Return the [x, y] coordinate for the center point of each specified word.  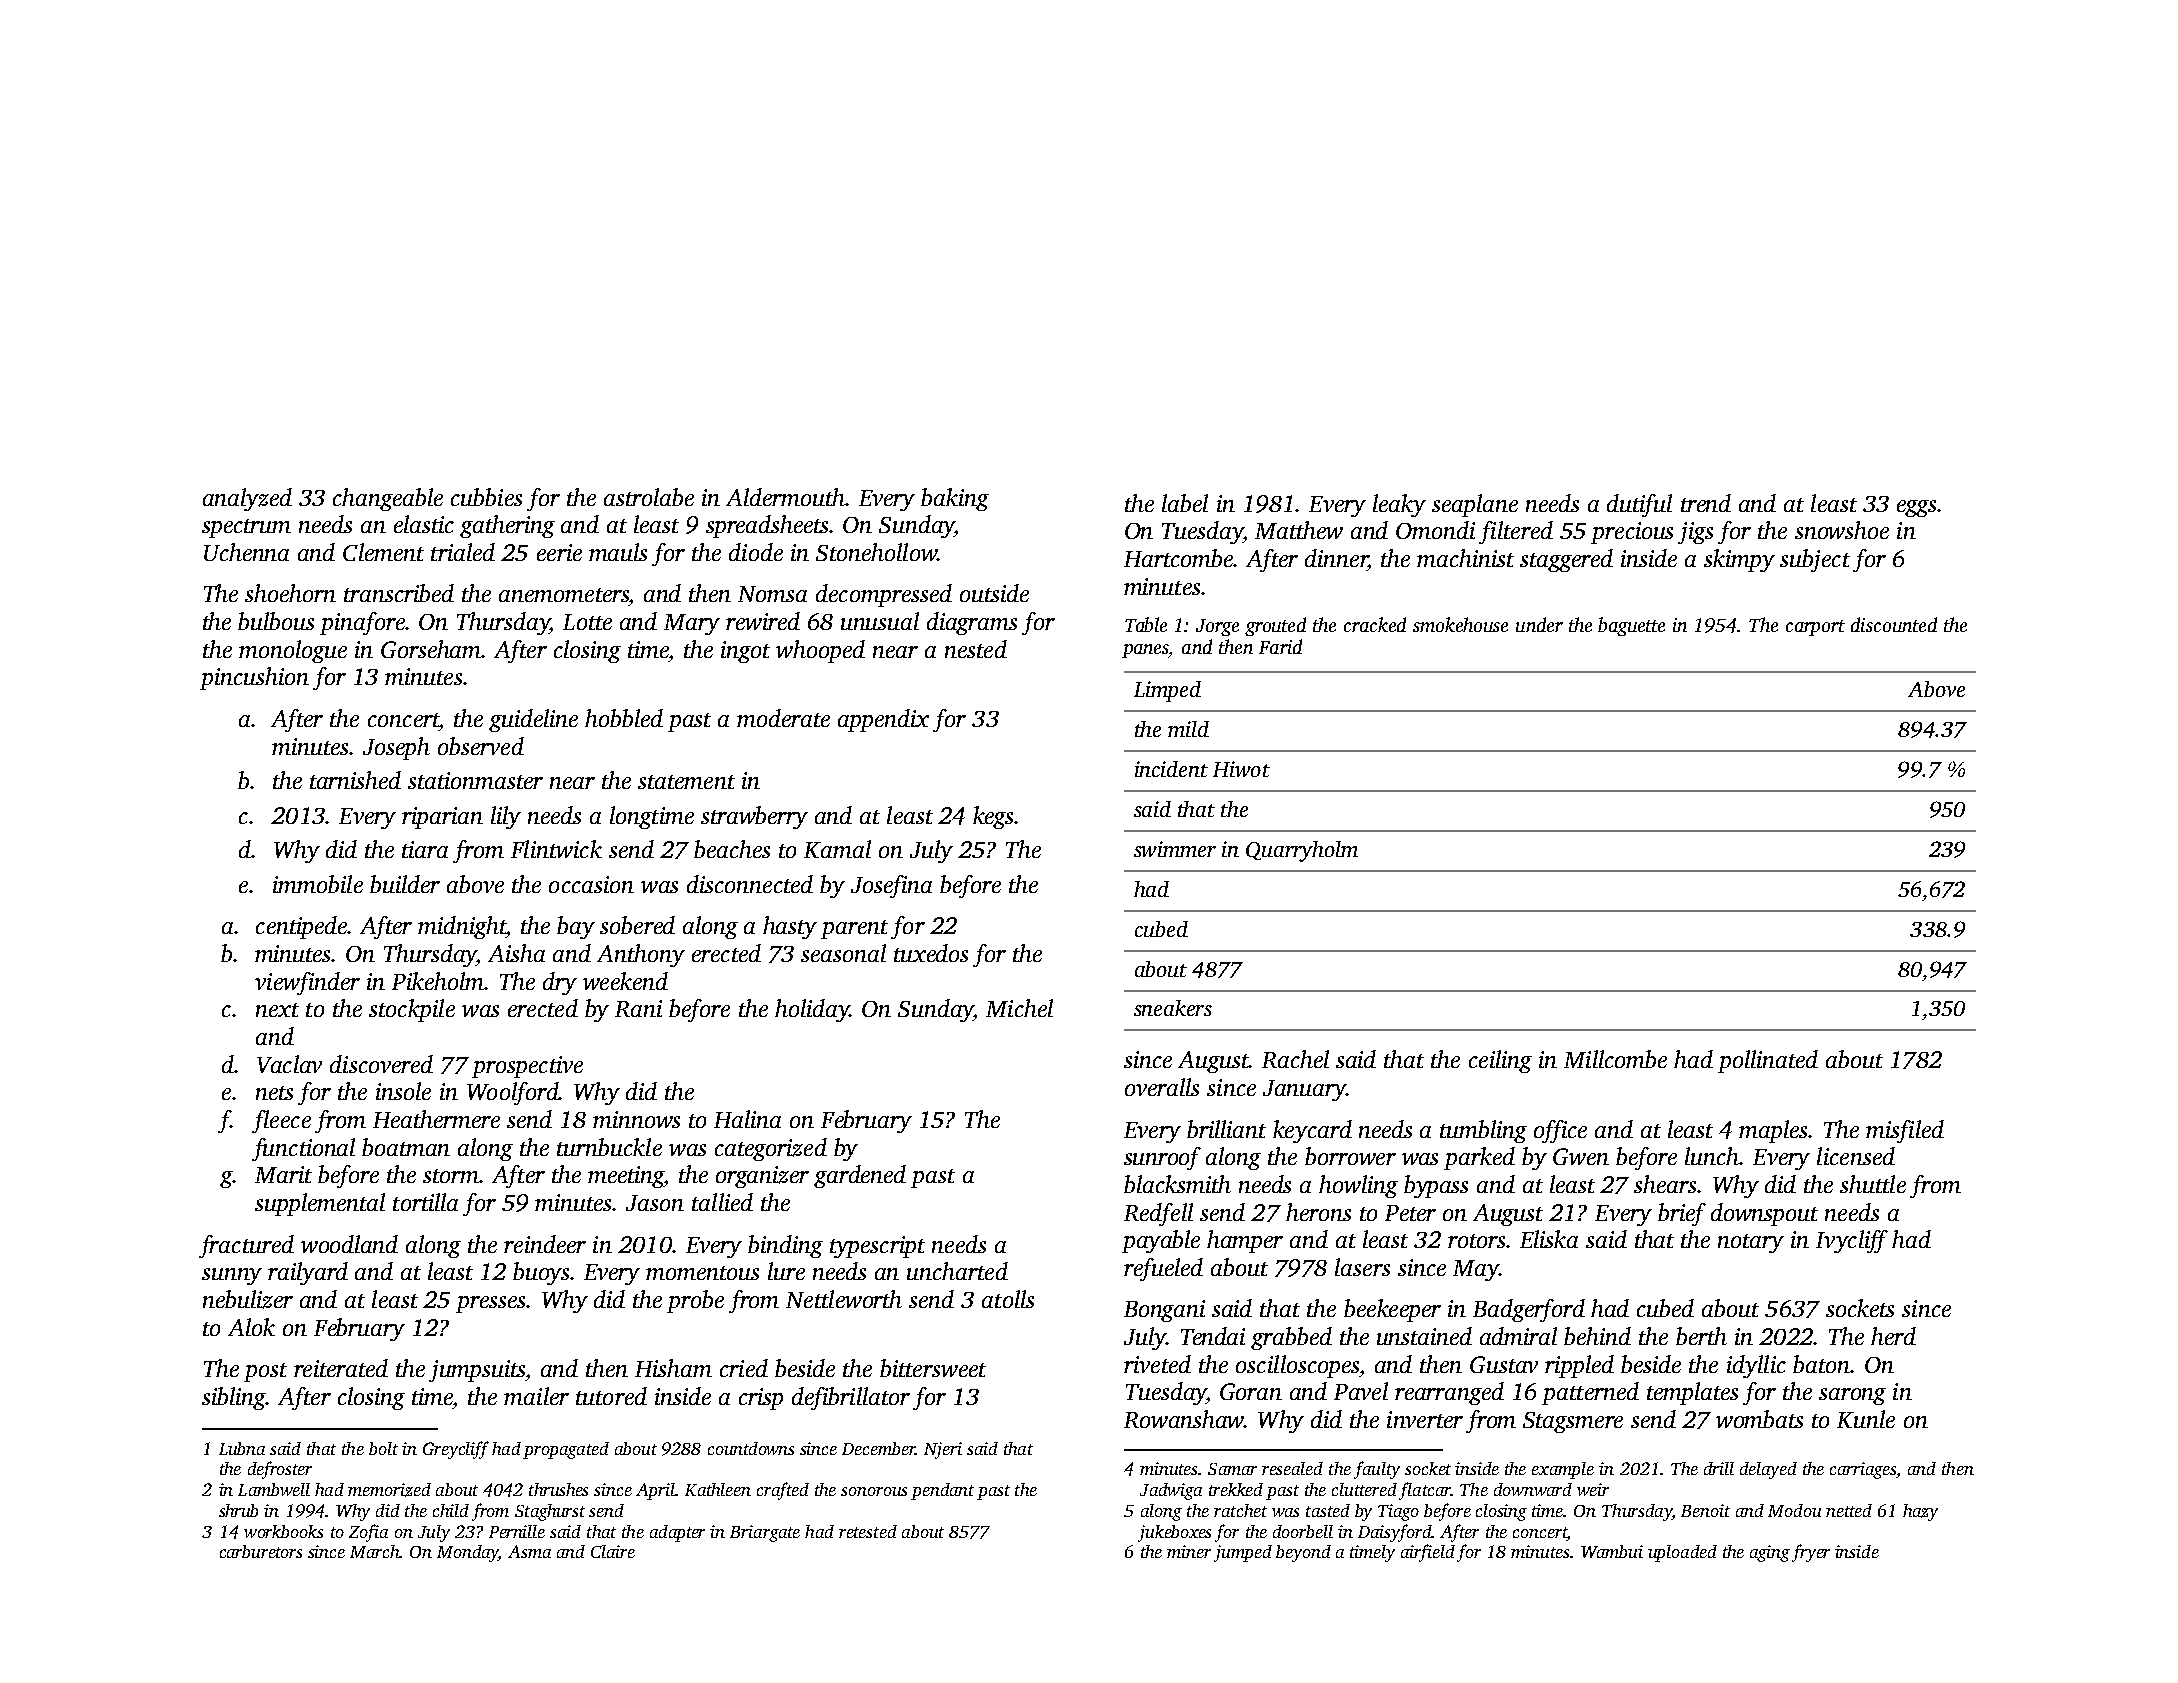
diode [756, 552]
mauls [618, 552]
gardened [860, 1176]
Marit [283, 1174]
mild [1188, 729]
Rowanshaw [1184, 1419]
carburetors [261, 1551]
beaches [732, 849]
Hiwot [1241, 769]
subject [1815, 560]
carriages [1863, 1470]
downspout [1764, 1214]
